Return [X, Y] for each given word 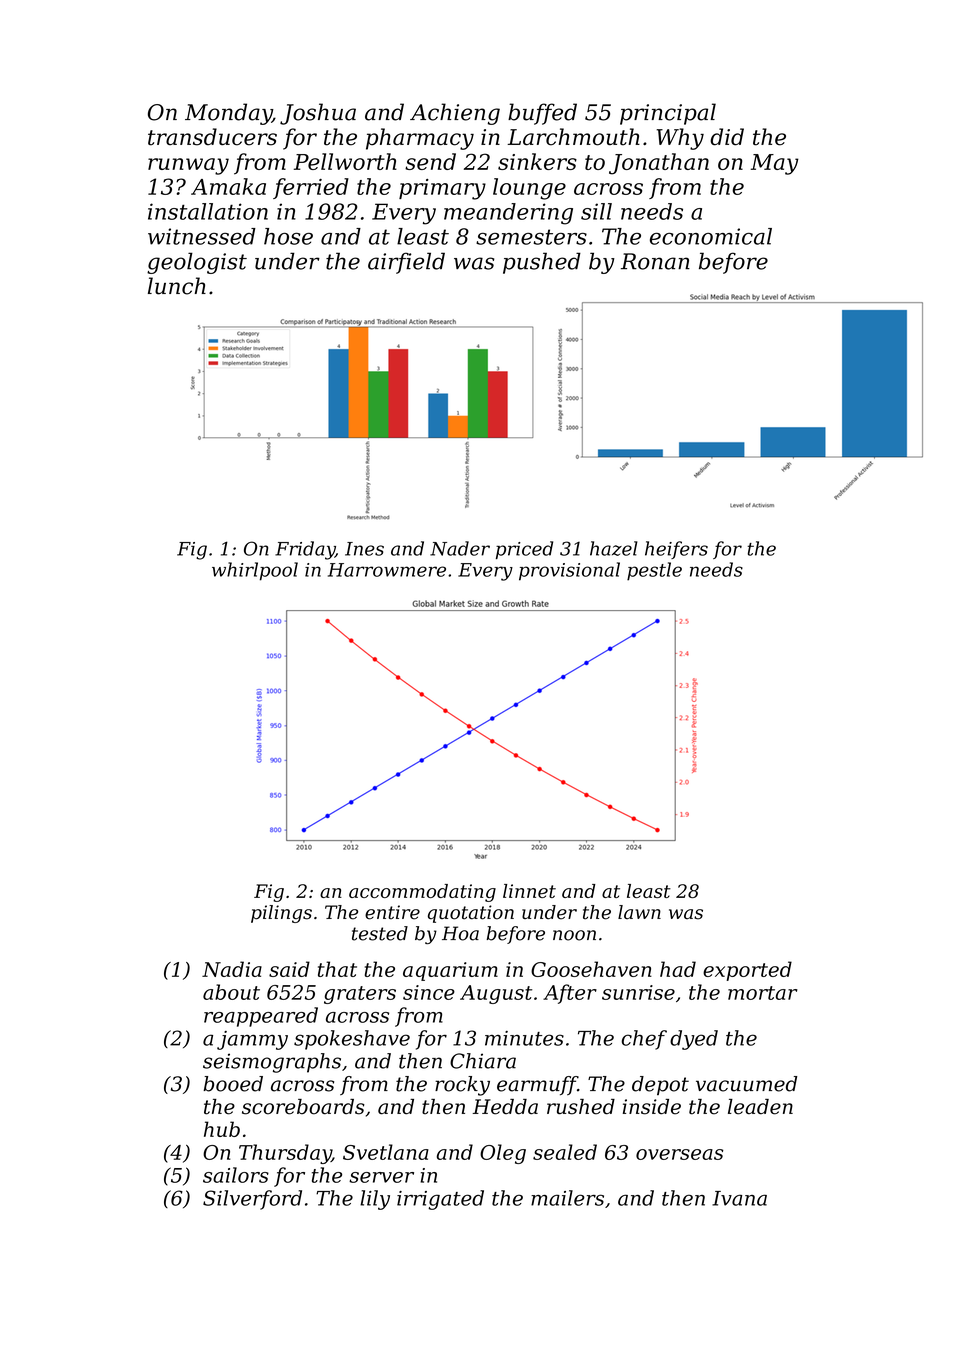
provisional [569, 571]
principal [668, 114]
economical [711, 236]
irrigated [440, 1200]
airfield [406, 263]
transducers [212, 137]
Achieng [455, 114]
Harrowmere [387, 570]
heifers [676, 550]
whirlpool [255, 571]
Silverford [252, 1200]
